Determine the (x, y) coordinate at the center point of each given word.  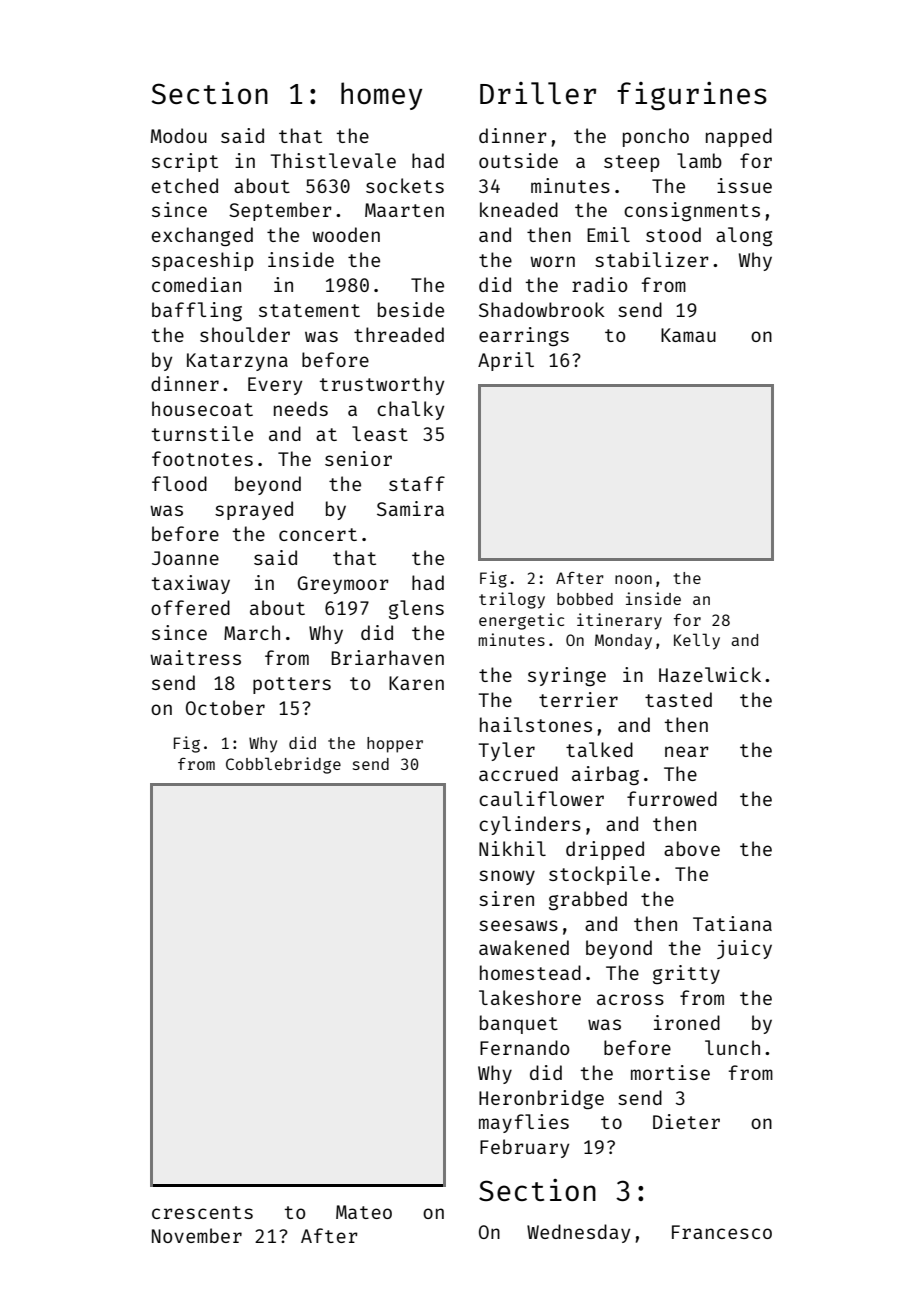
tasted (678, 699)
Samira (410, 508)
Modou (179, 135)
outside (518, 160)
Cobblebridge (283, 765)
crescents (202, 1212)
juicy (744, 949)
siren (506, 898)
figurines (692, 96)
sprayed (254, 510)
